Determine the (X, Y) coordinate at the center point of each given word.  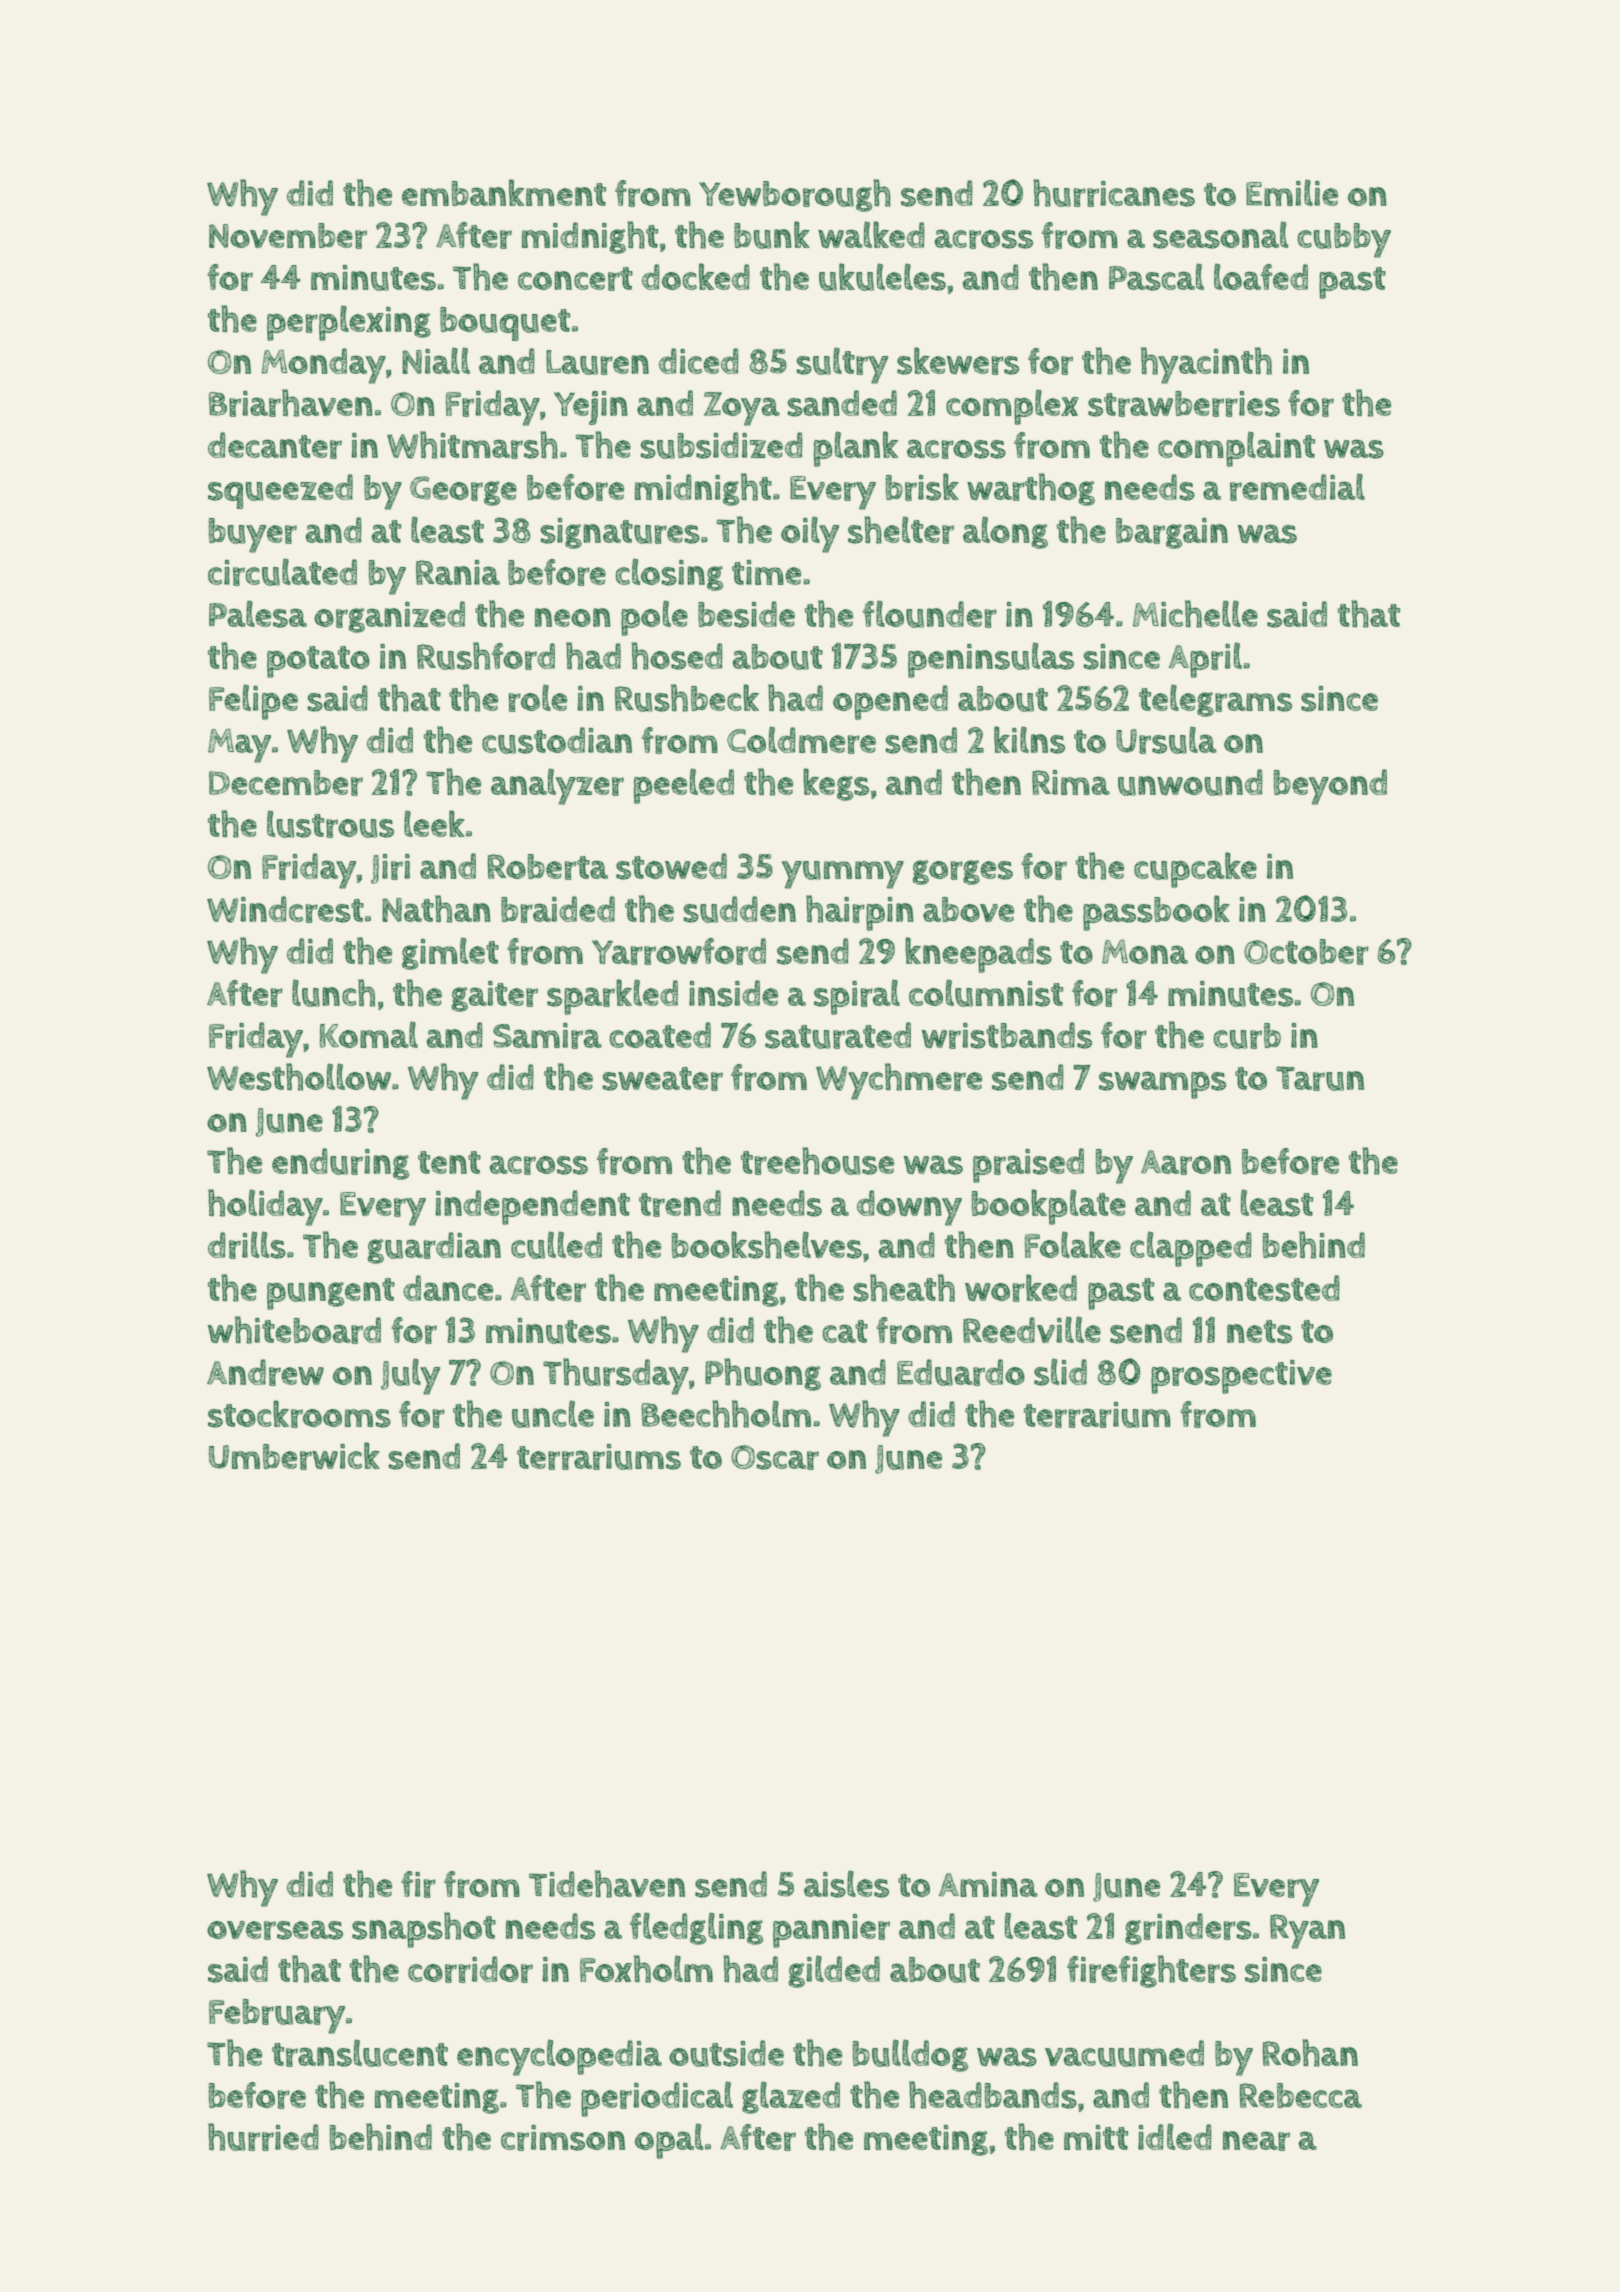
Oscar (775, 1457)
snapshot (424, 1930)
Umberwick (294, 1456)
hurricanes (1114, 193)
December (286, 783)
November (288, 236)
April (1205, 660)
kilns (1029, 740)
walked (871, 234)
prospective (1241, 1377)
